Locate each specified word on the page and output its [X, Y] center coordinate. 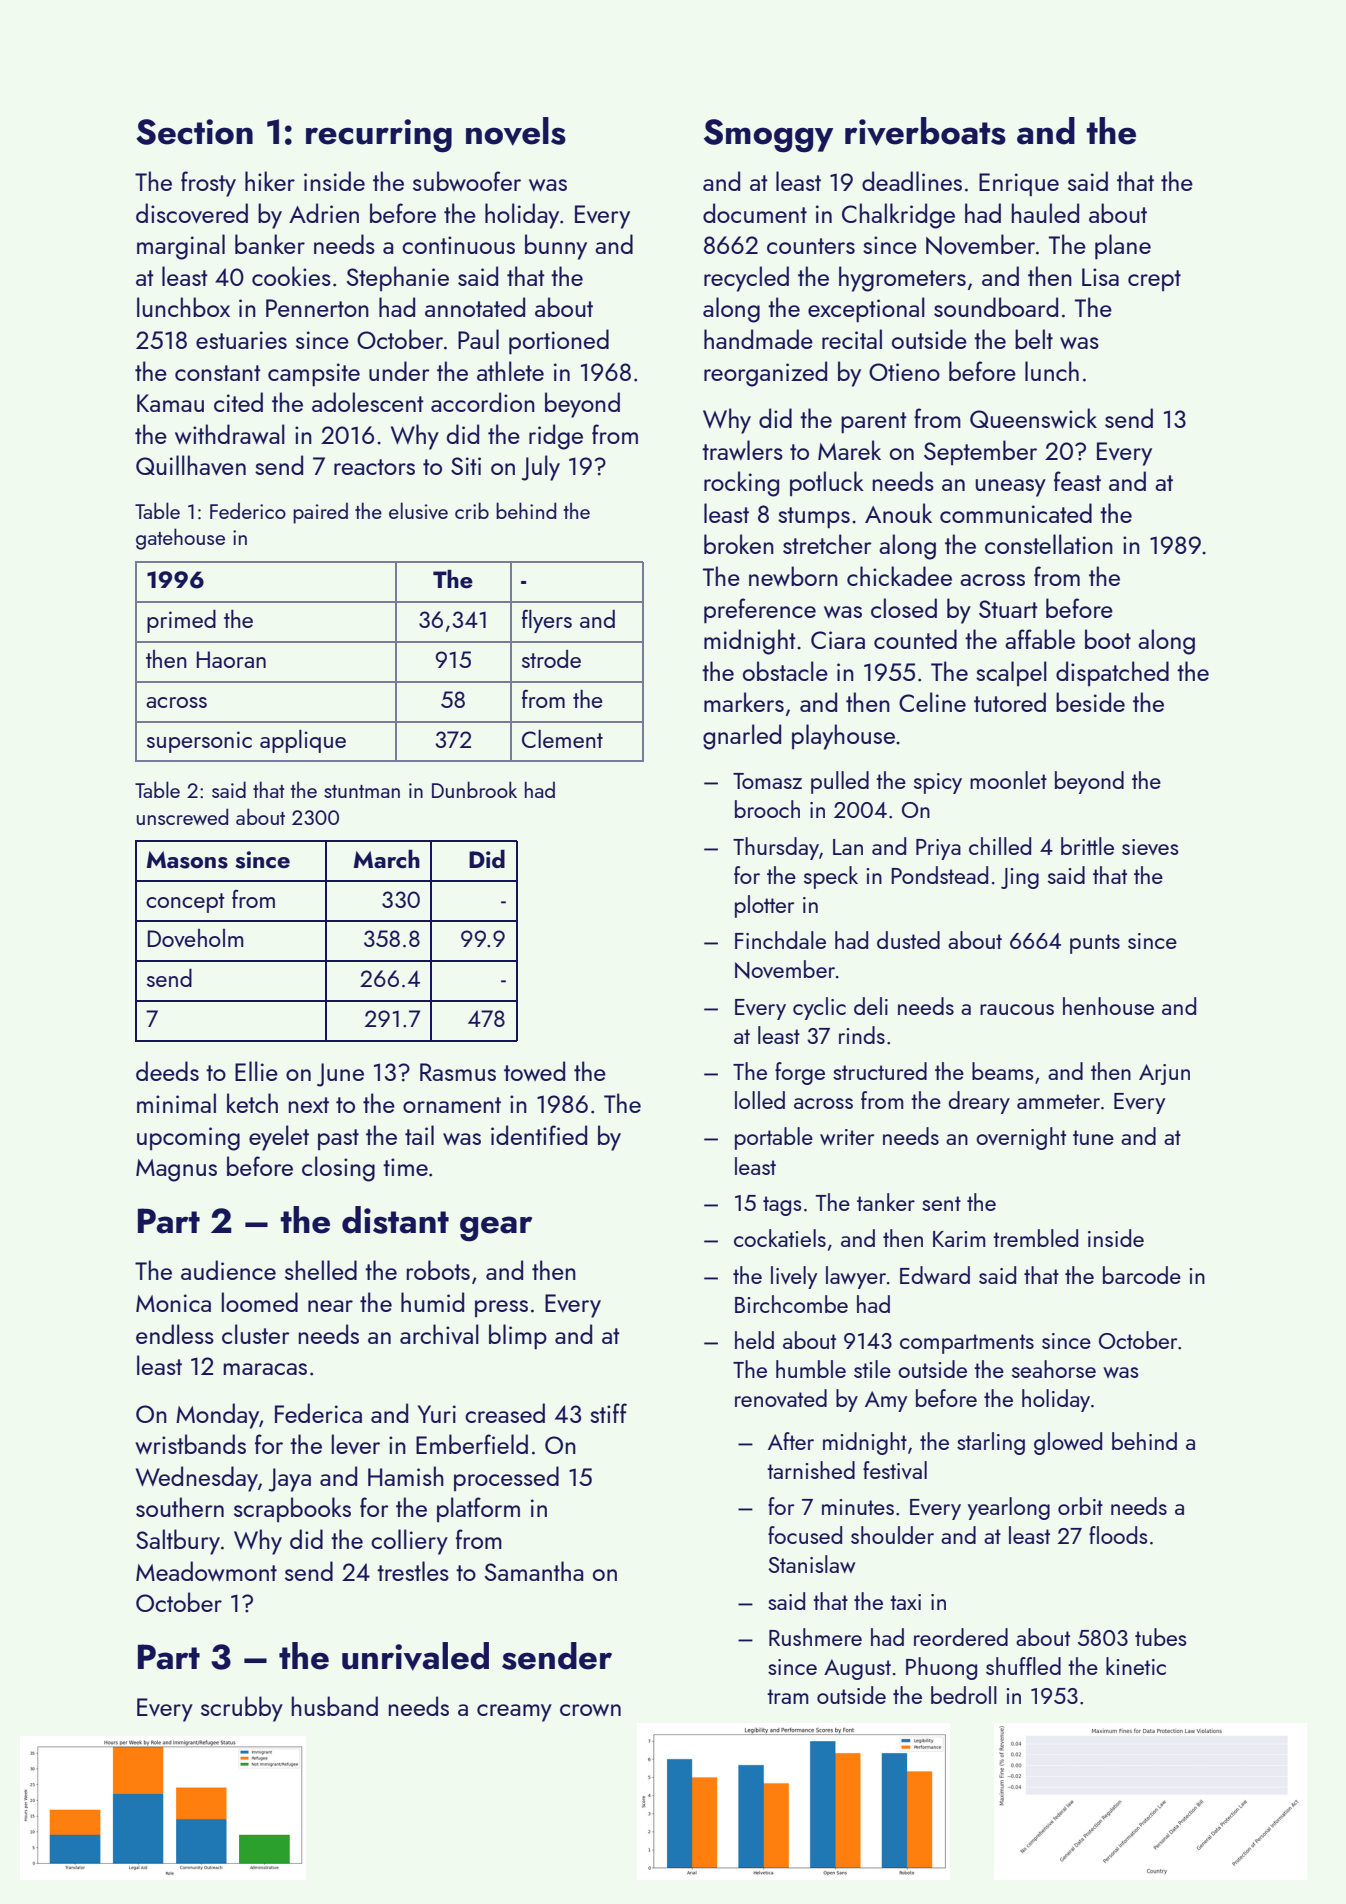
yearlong [1009, 1508]
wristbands [190, 1444]
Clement [562, 738]
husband [335, 1706]
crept [1154, 280]
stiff [608, 1413]
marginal [181, 247]
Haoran [231, 659]
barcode [1142, 1275]
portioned [559, 342]
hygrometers [902, 279]
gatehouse [180, 539]
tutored [1010, 702]
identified [539, 1135]
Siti [466, 466]
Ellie [256, 1071]
